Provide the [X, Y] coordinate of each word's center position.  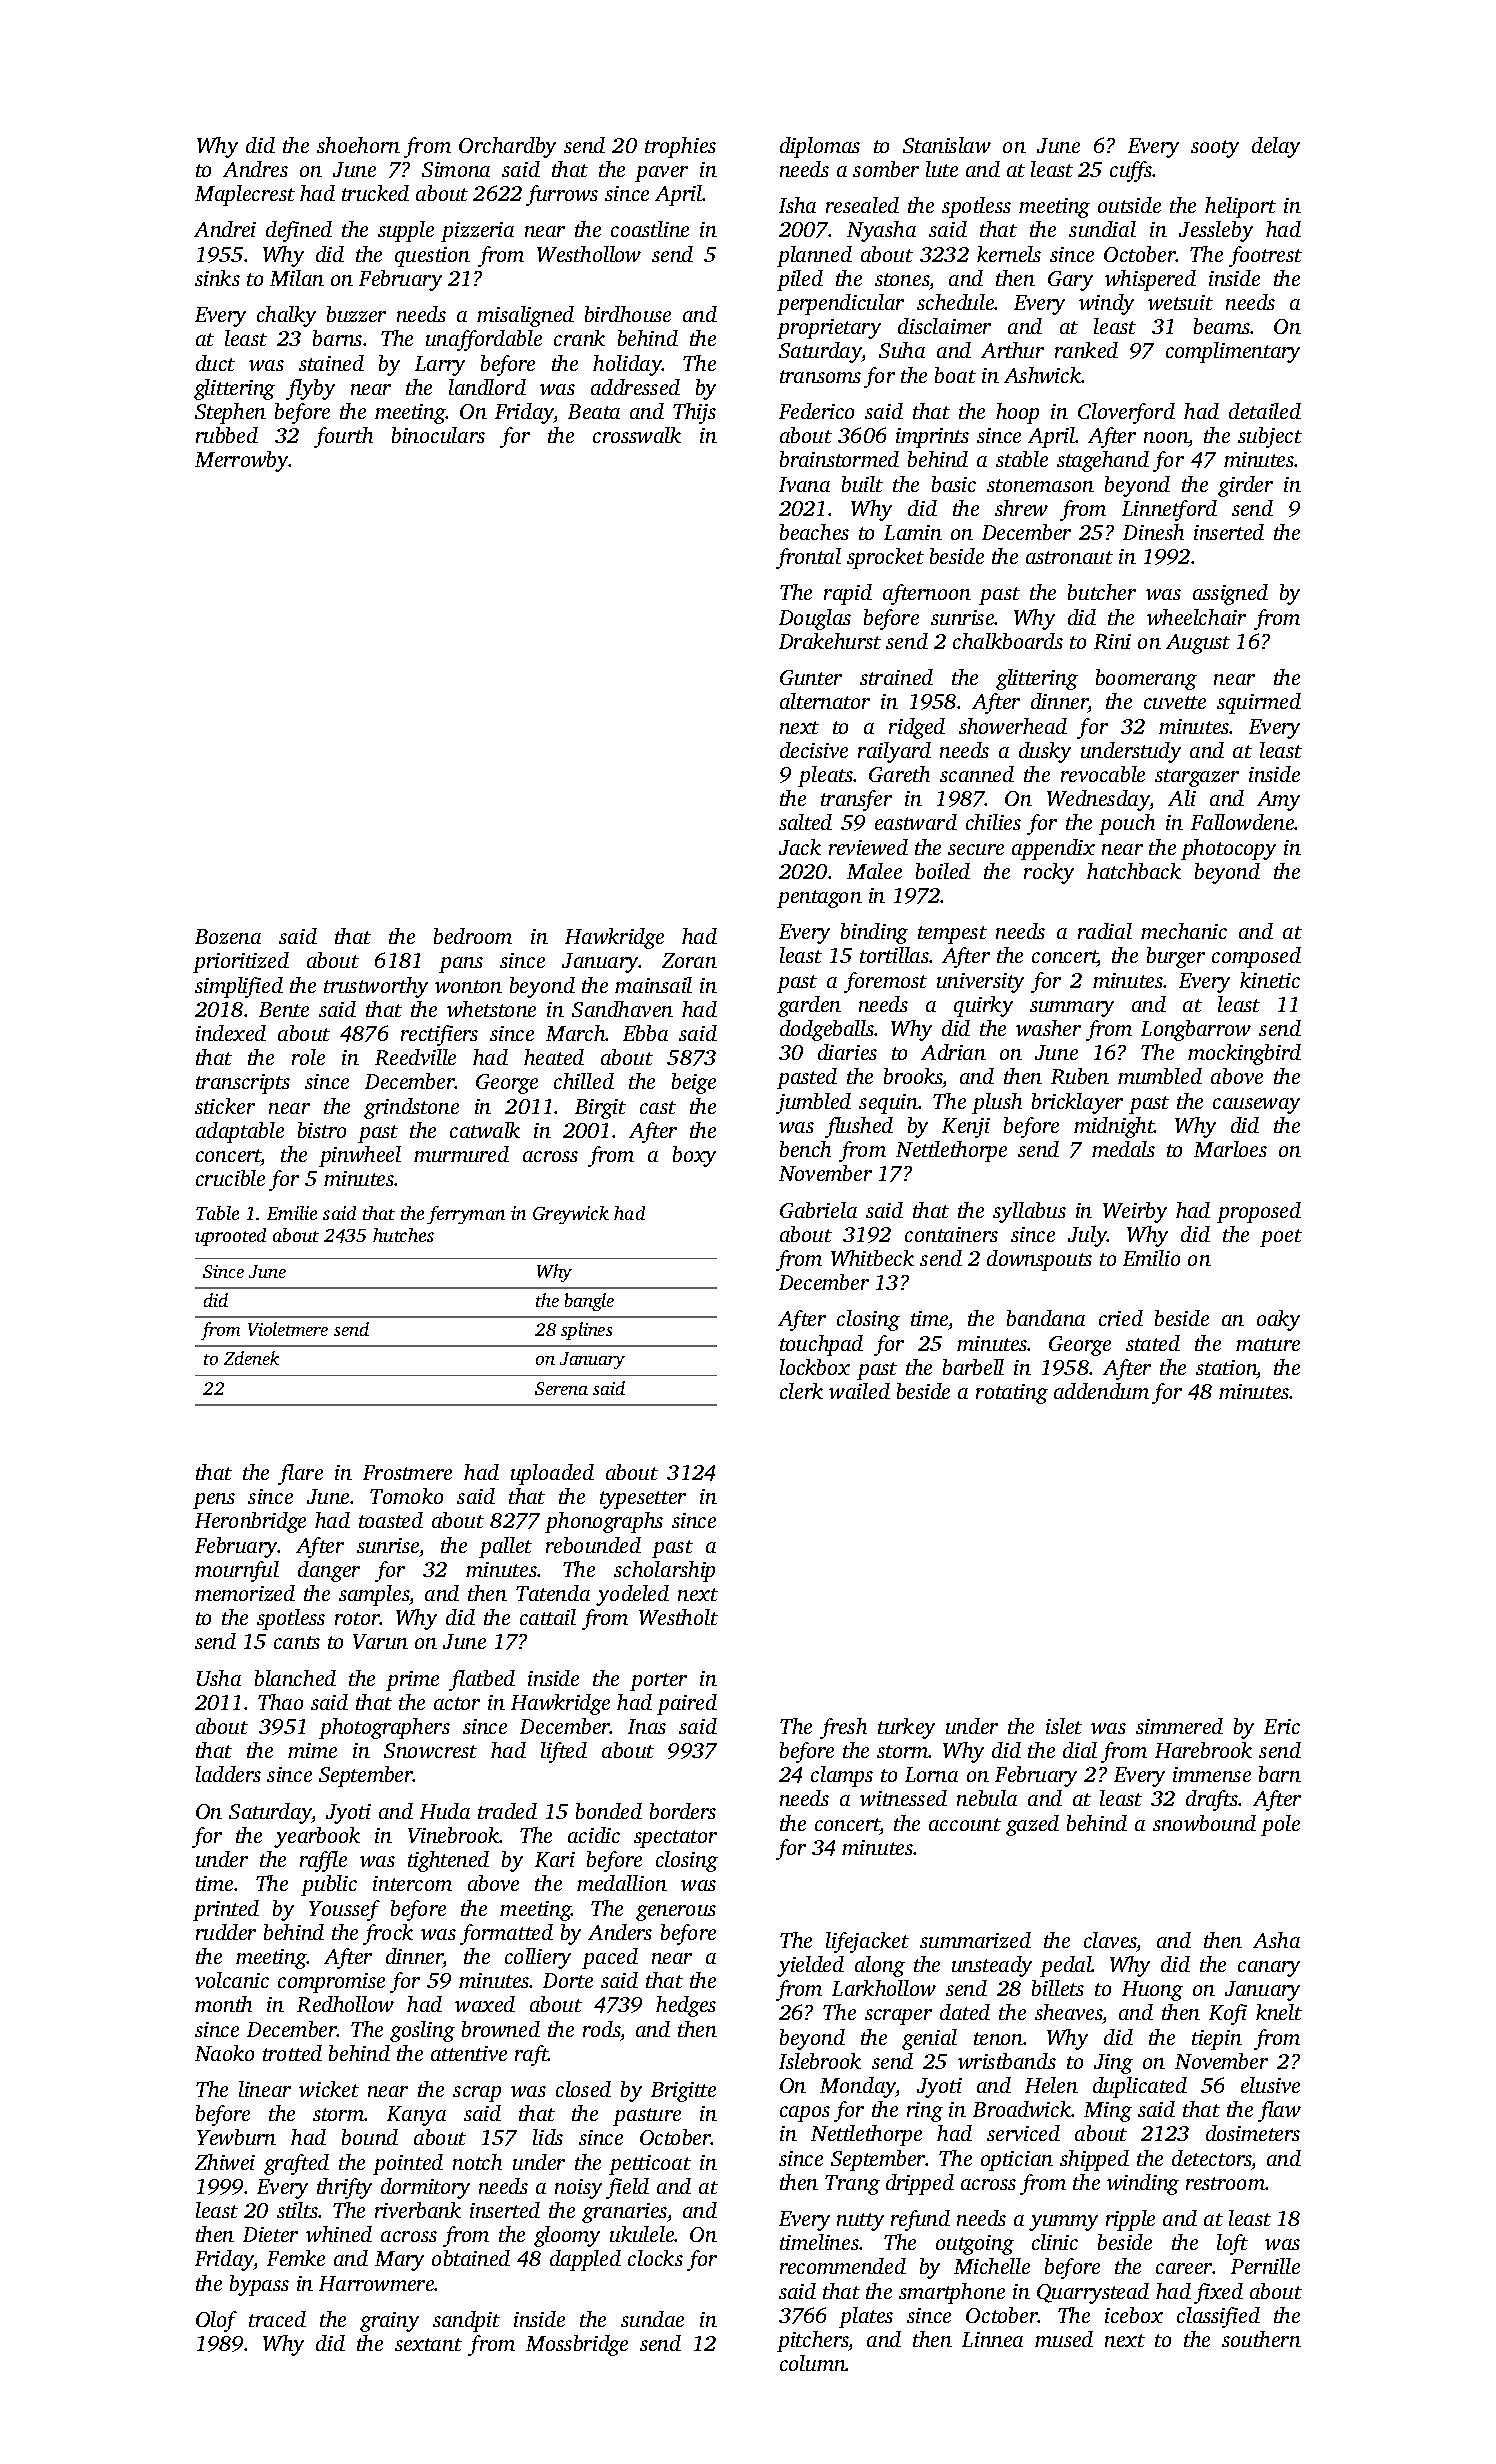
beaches [814, 532]
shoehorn [358, 145]
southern [1261, 2339]
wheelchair [1196, 617]
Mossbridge [577, 2345]
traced [277, 2319]
